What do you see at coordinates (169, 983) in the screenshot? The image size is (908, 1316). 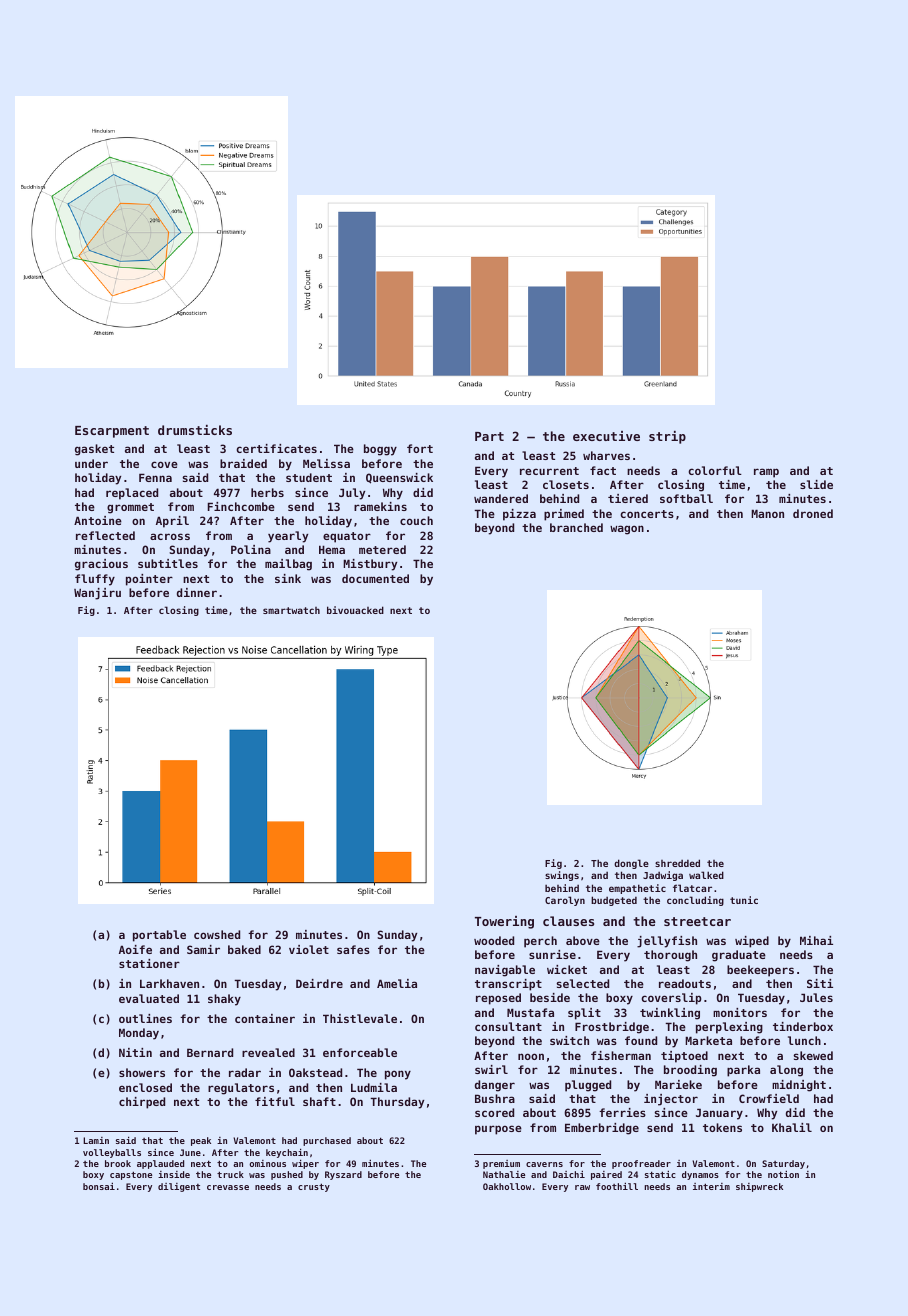 I see `Larkhaven` at bounding box center [169, 983].
